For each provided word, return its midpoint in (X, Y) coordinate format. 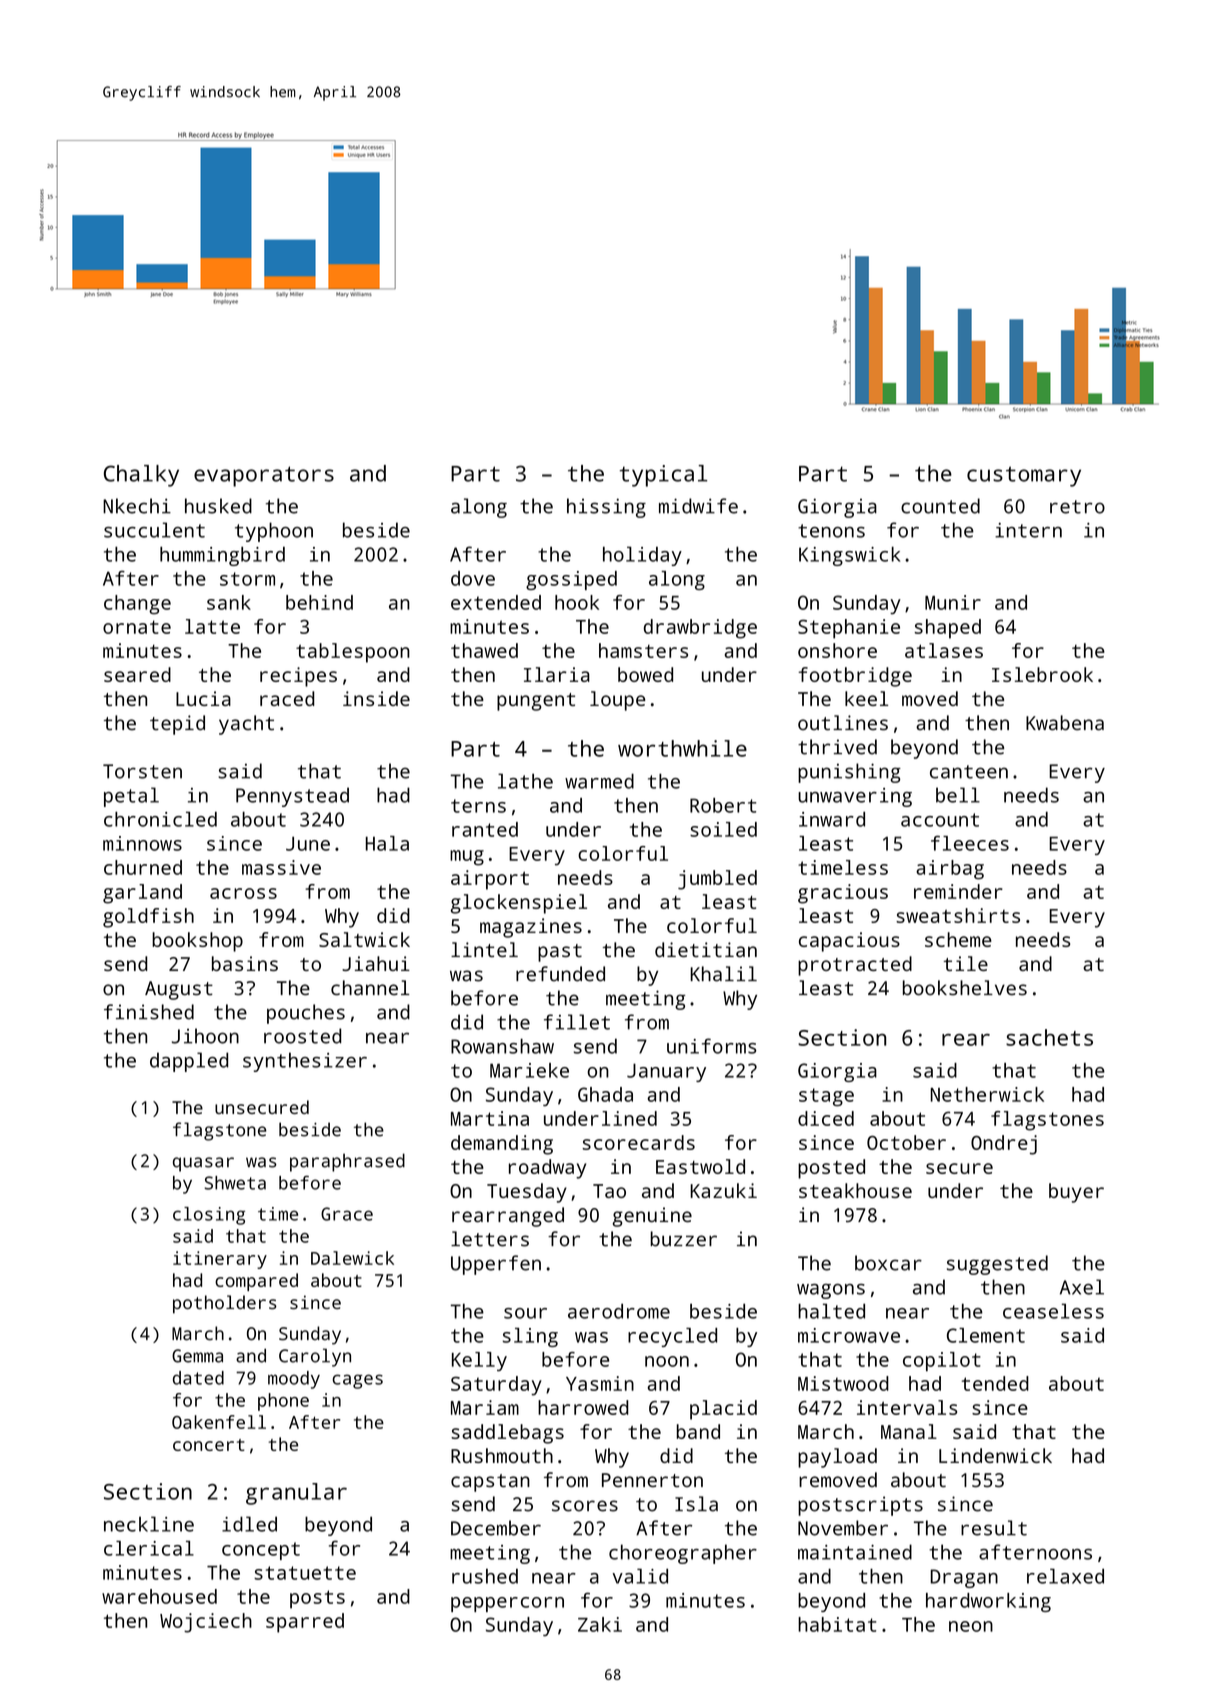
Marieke (529, 1070)
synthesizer (305, 1062)
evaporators (264, 476)
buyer (1076, 1193)
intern (1028, 530)
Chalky (141, 476)
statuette (305, 1573)
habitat (837, 1624)
